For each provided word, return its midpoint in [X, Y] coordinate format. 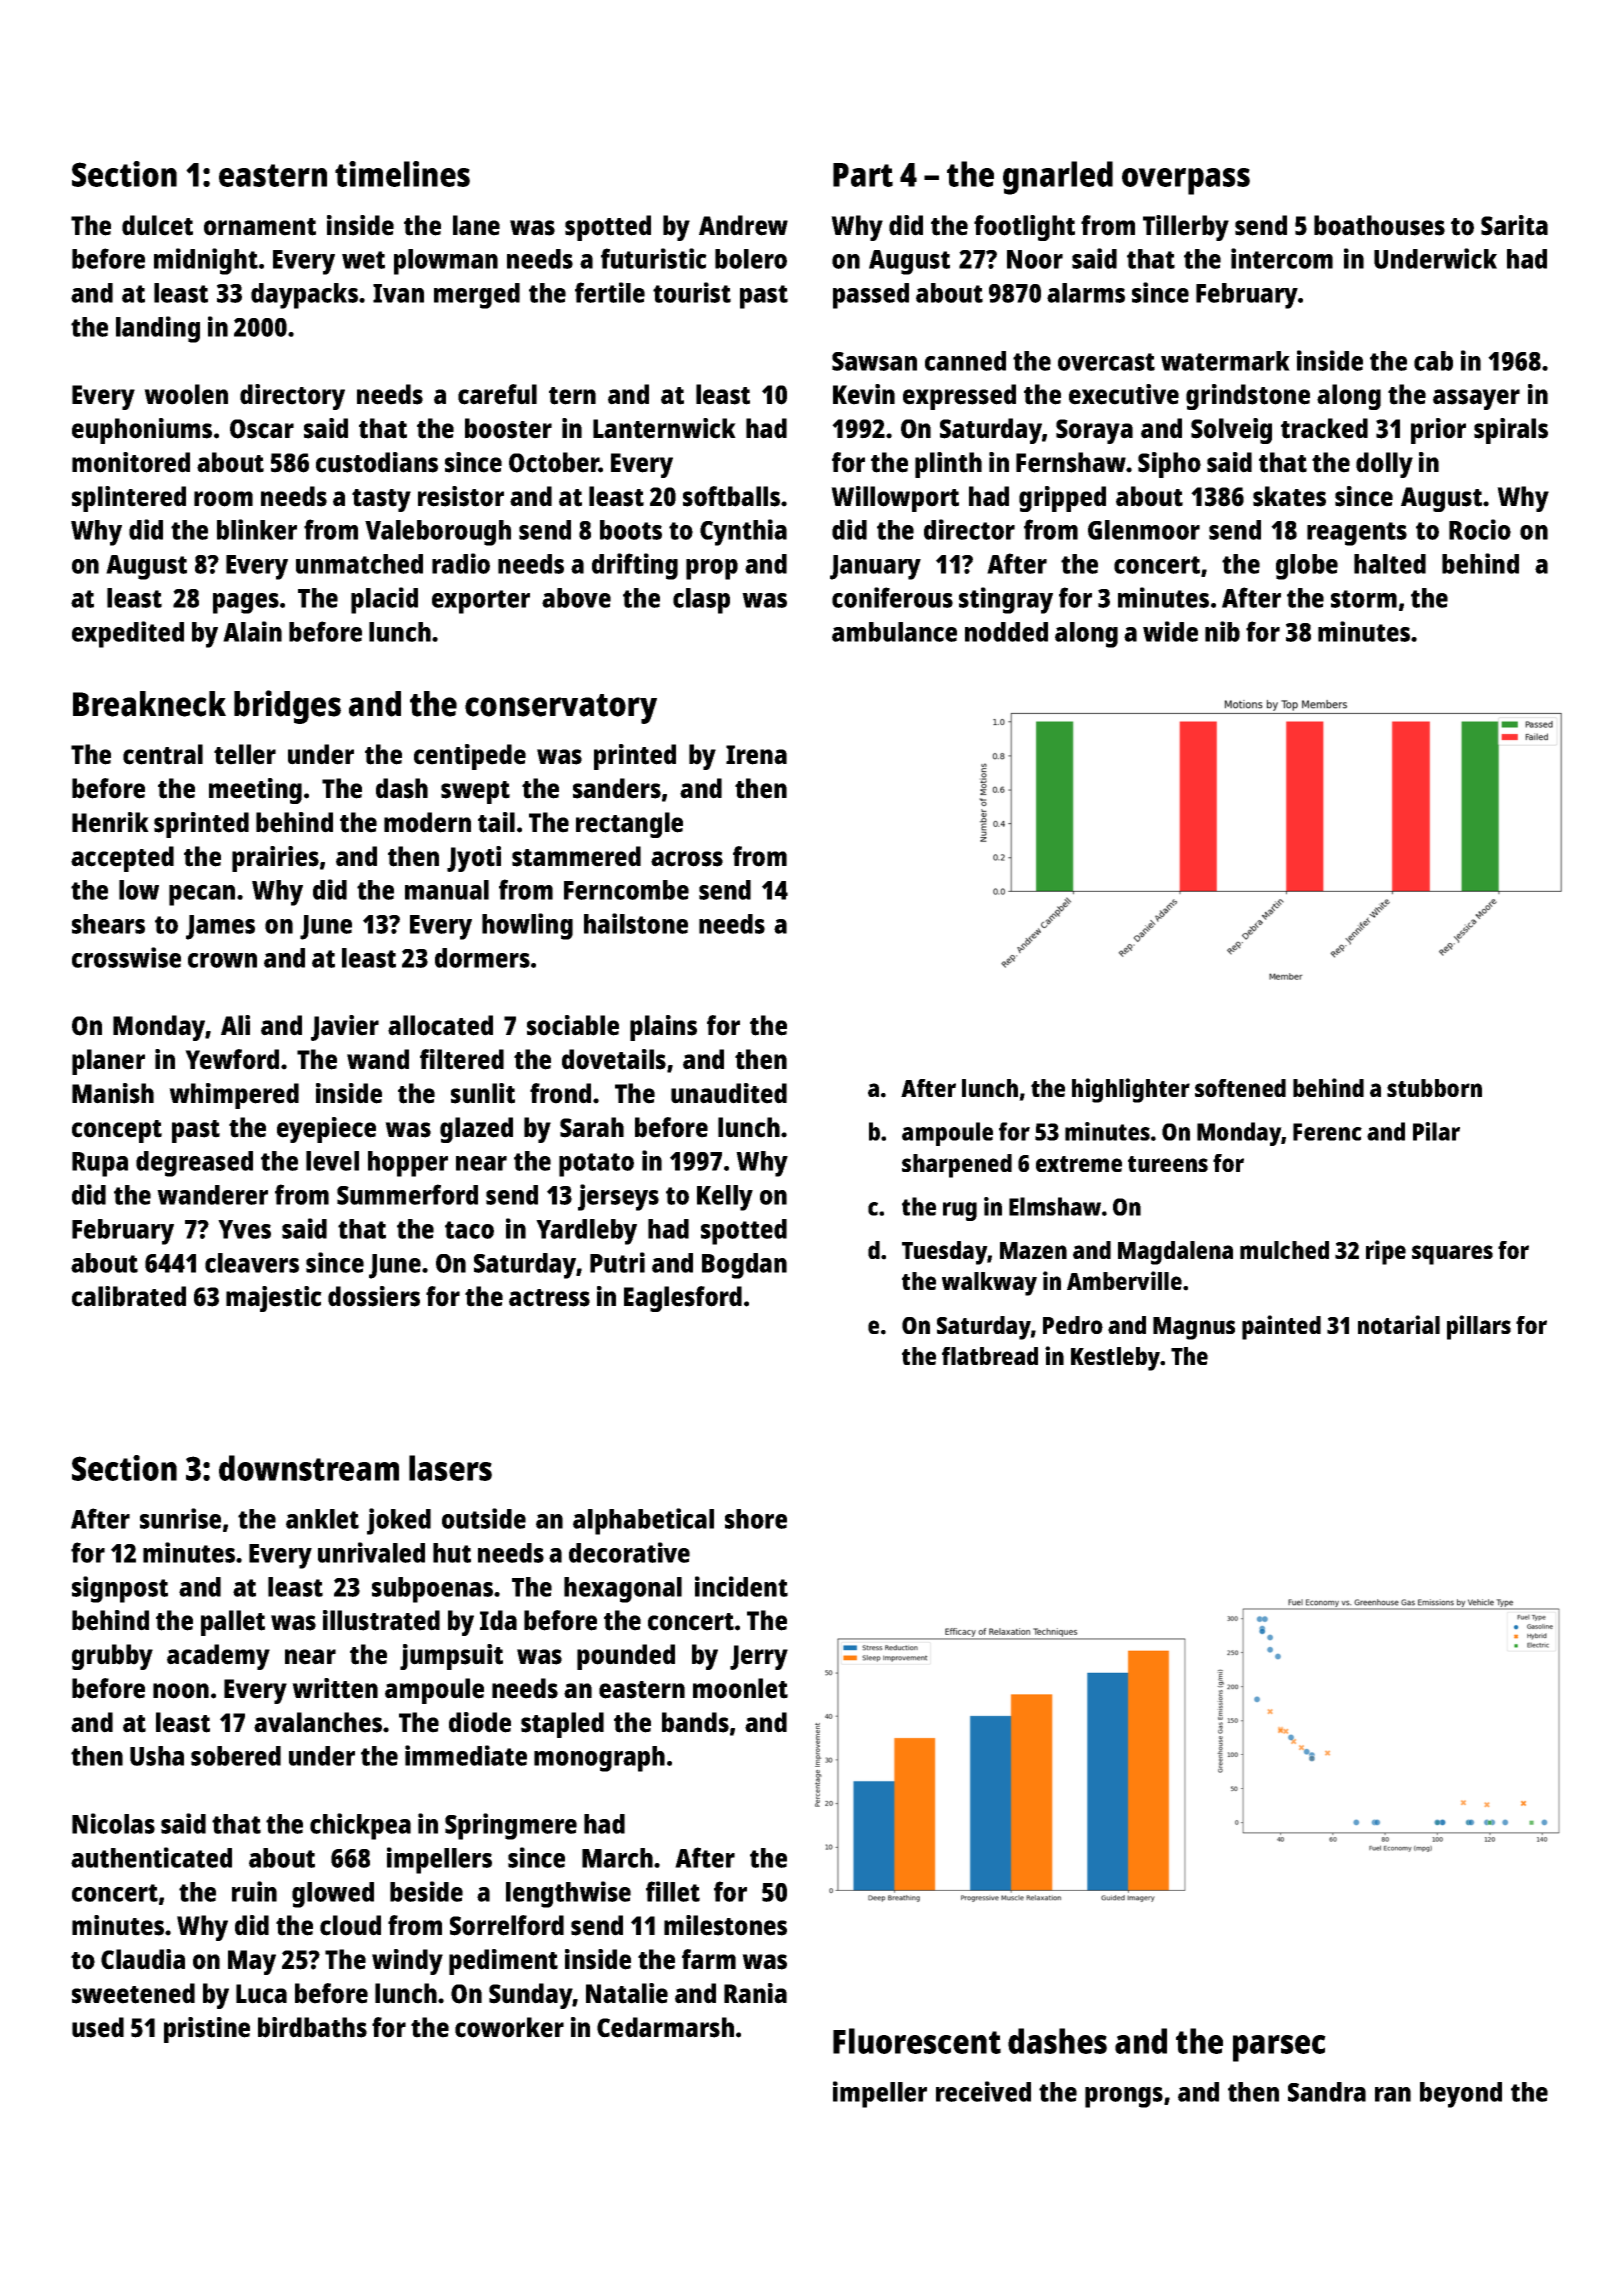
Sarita [1514, 225]
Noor [1035, 259]
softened [1240, 1088]
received [983, 2091]
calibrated [129, 1296]
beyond [1461, 2095]
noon [181, 1691]
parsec [1279, 2048]
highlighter [1131, 1090]
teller [245, 754]
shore [756, 1519]
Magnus [1194, 1328]
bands [695, 1722]
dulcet [157, 225]
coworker [509, 2027]
